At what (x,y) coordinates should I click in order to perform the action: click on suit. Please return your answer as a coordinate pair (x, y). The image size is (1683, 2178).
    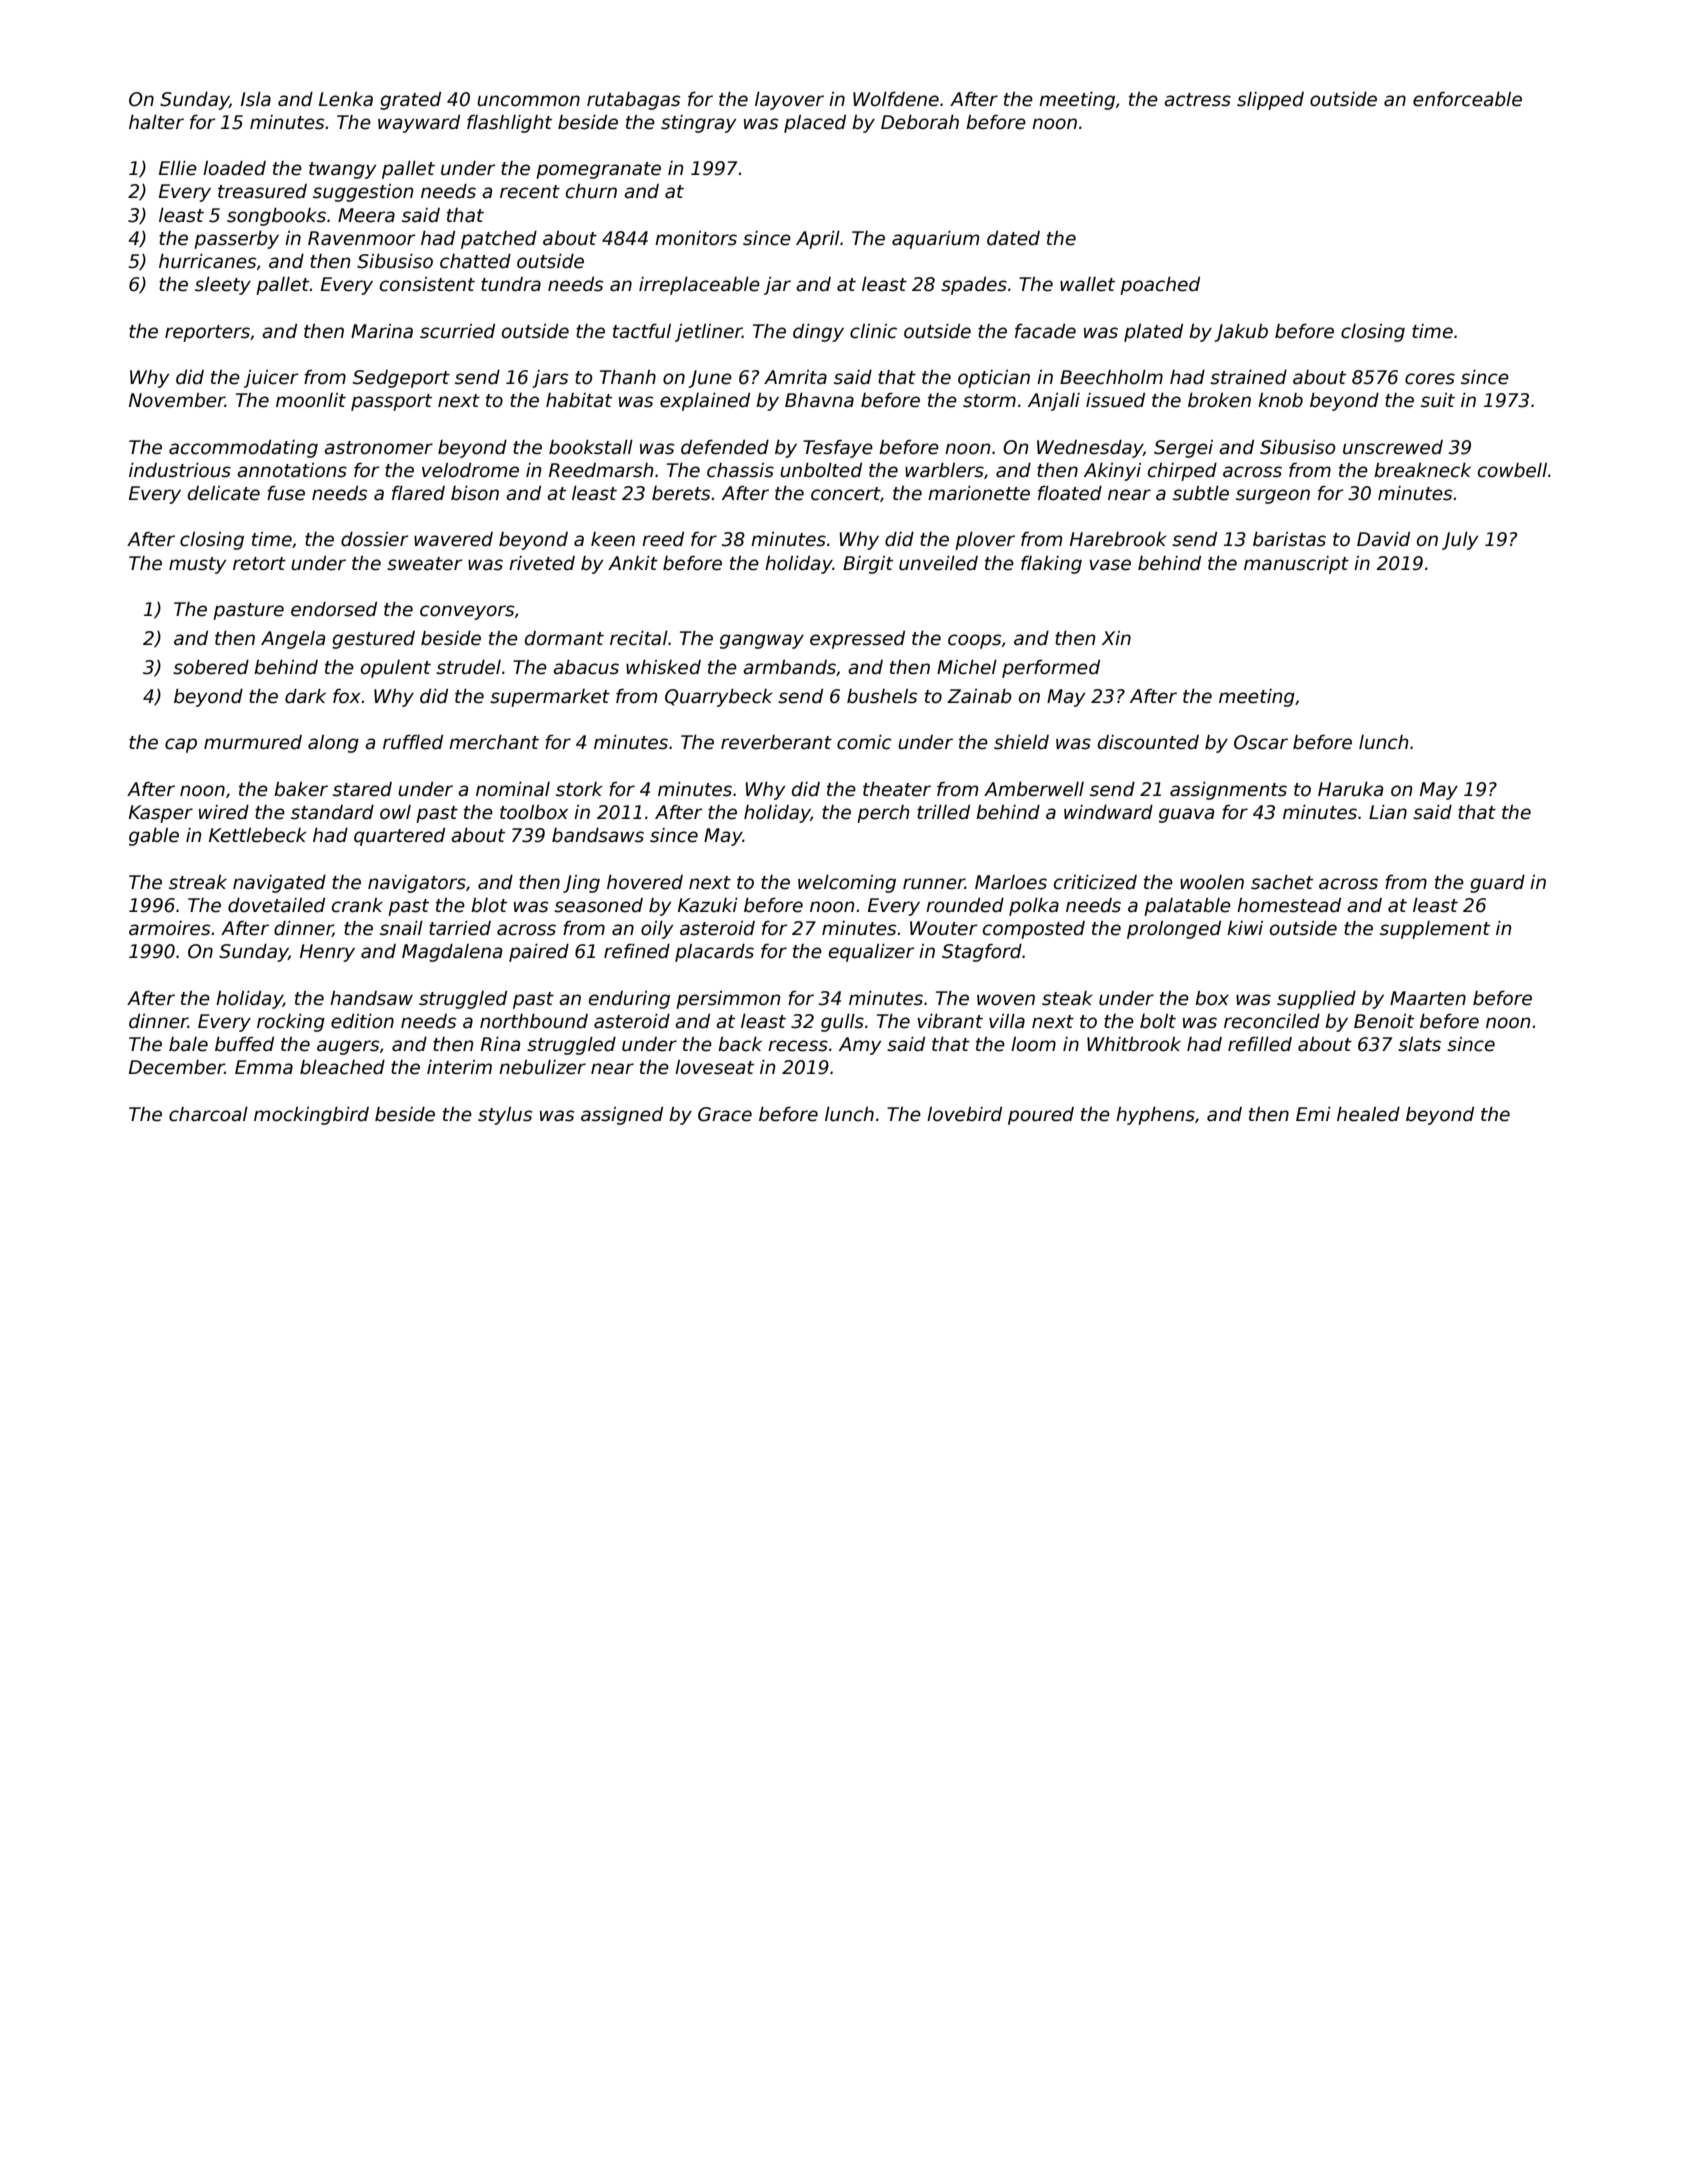
    Looking at the image, I should click on (1438, 400).
